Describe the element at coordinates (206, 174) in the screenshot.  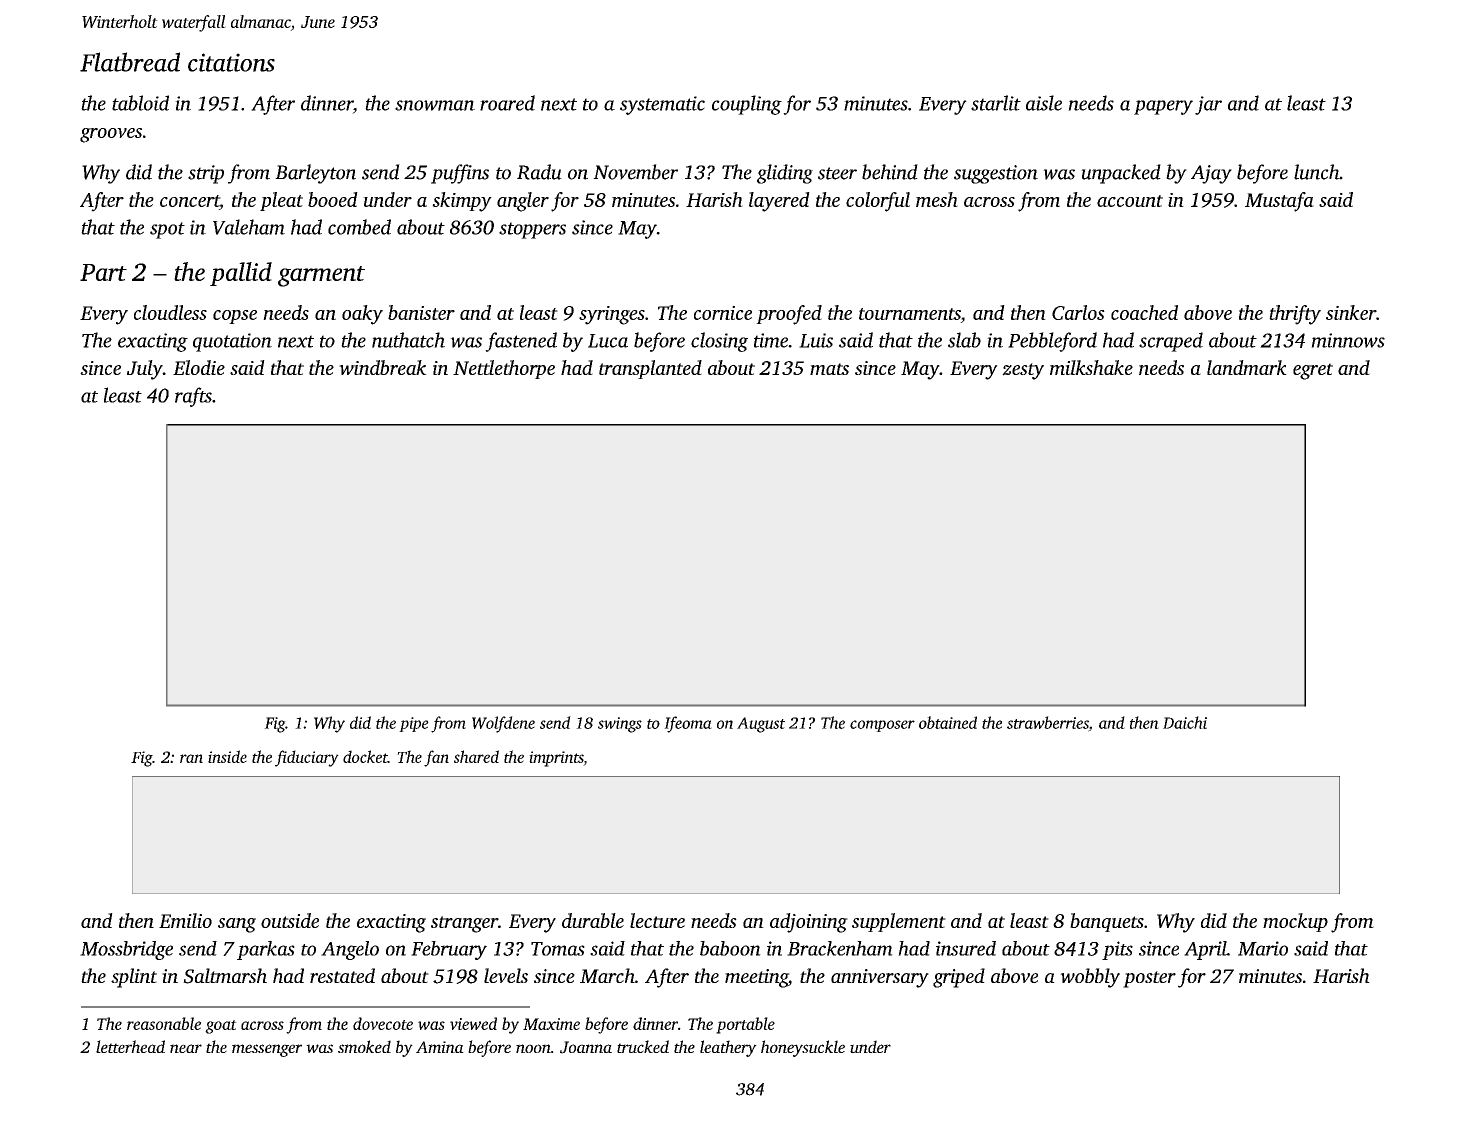
I see `strip` at that location.
